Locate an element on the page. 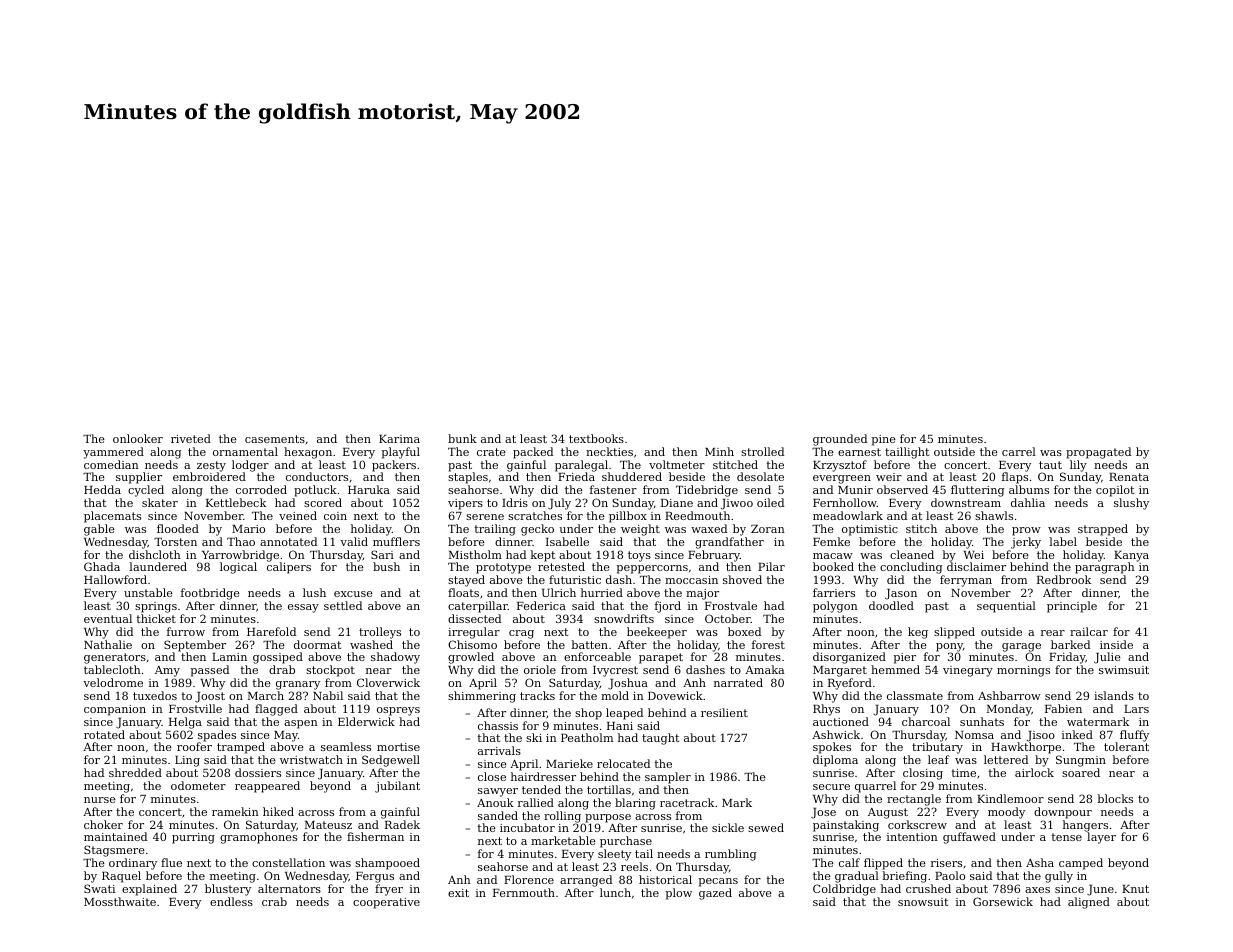 The height and width of the page is (952, 1233). disclaimer is located at coordinates (976, 566).
